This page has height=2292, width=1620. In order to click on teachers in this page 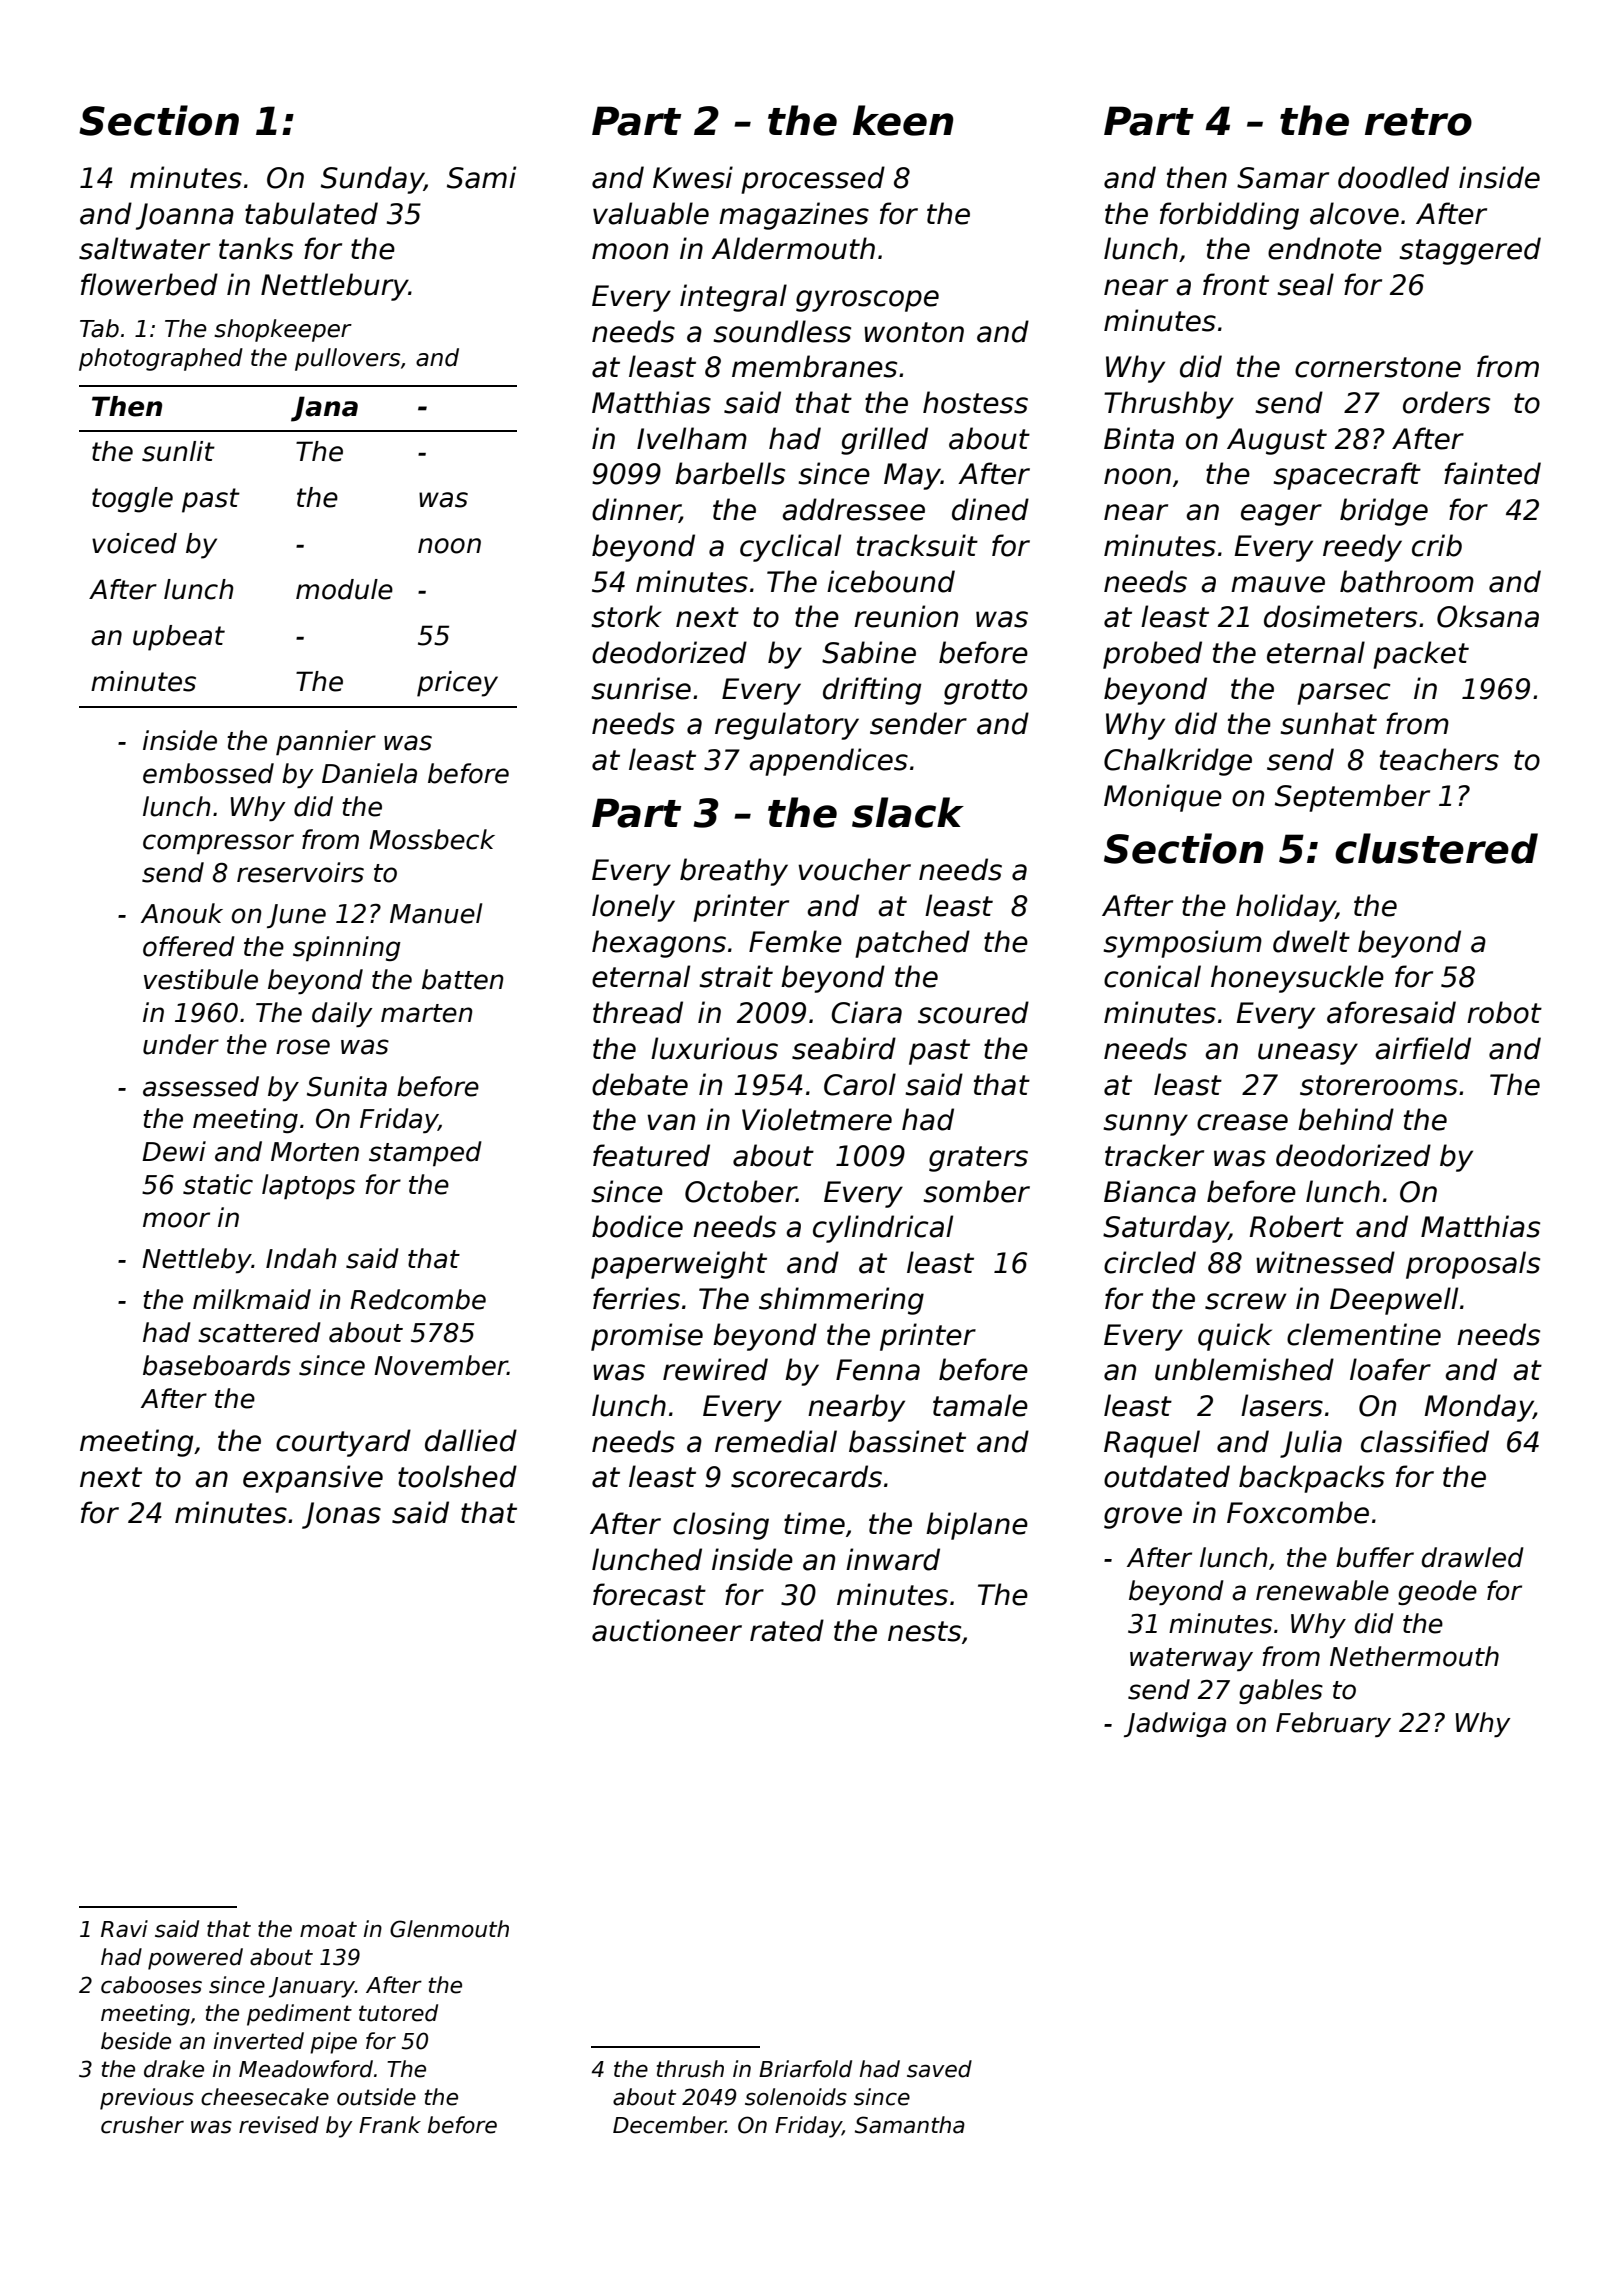, I will do `click(1439, 759)`.
